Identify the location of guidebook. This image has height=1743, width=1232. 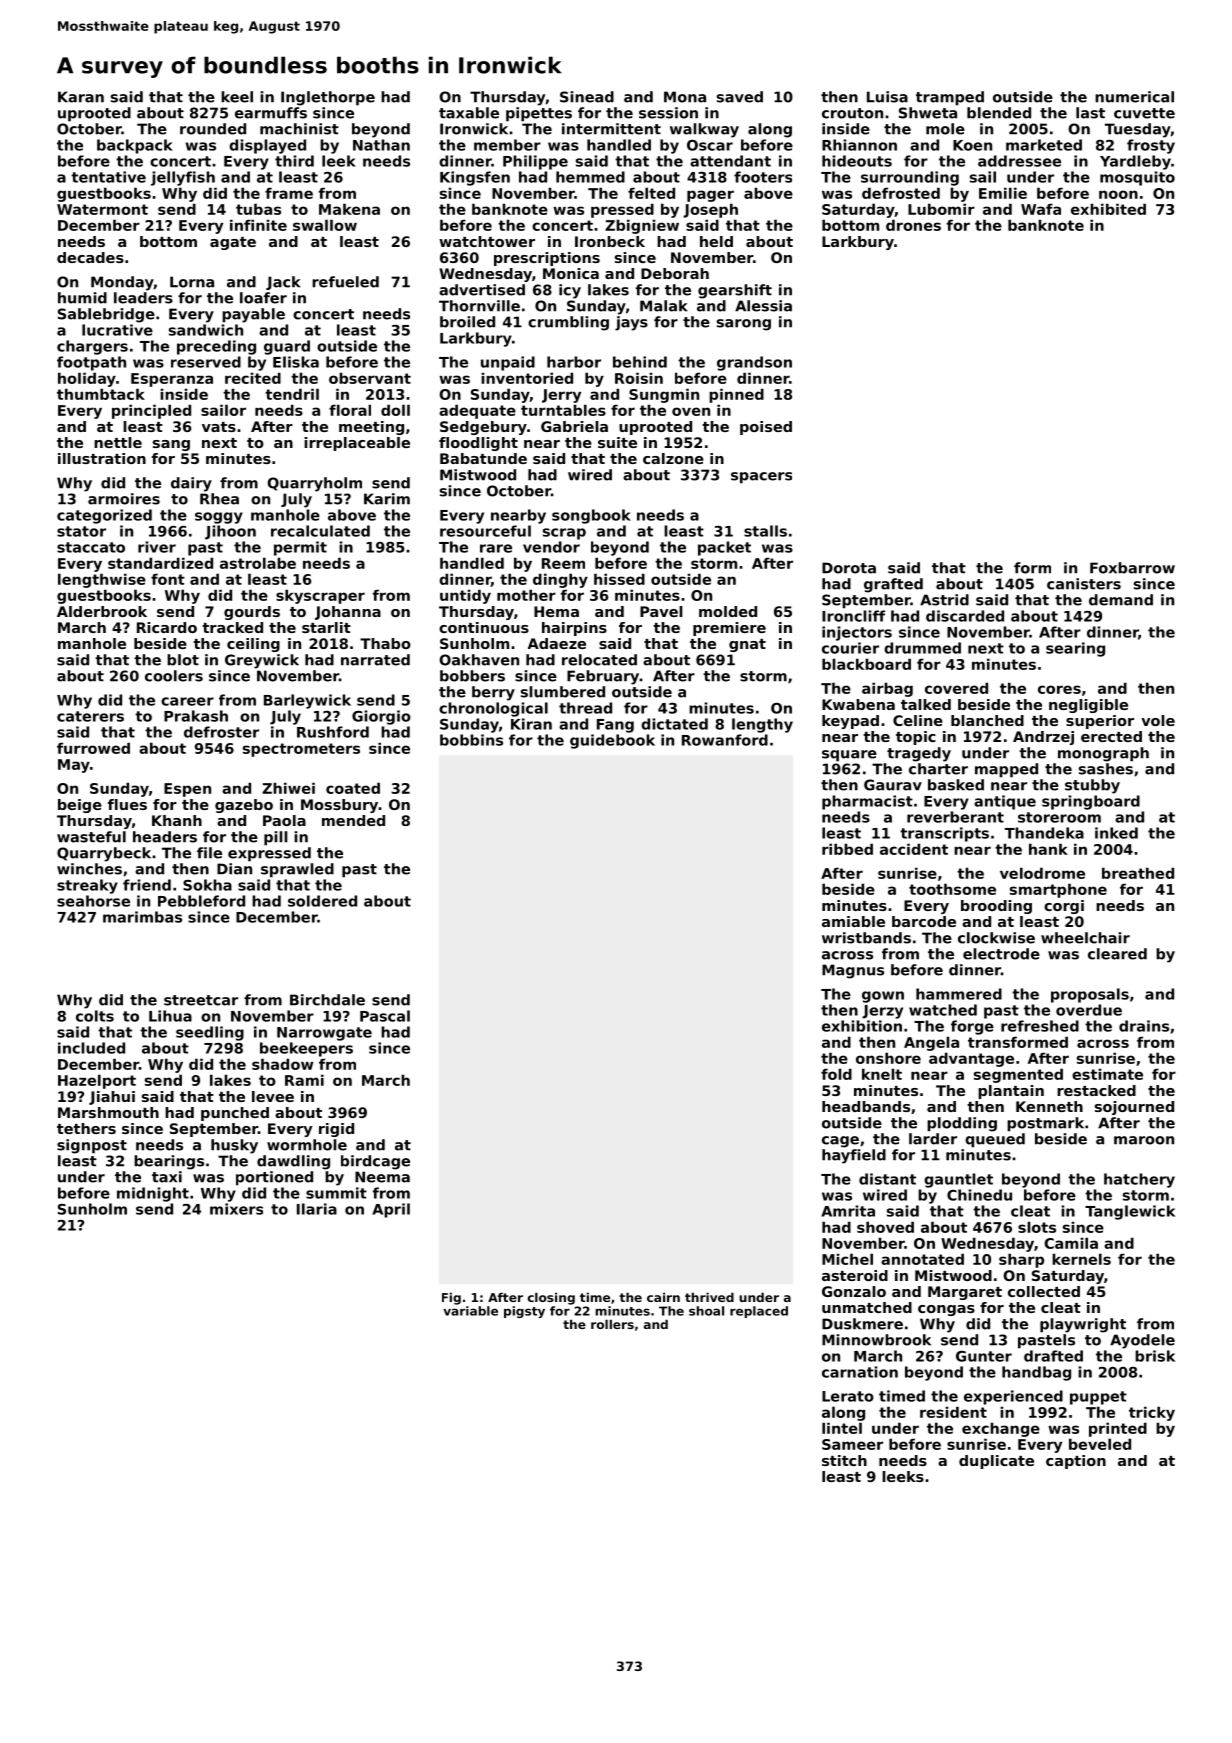
(612, 741).
